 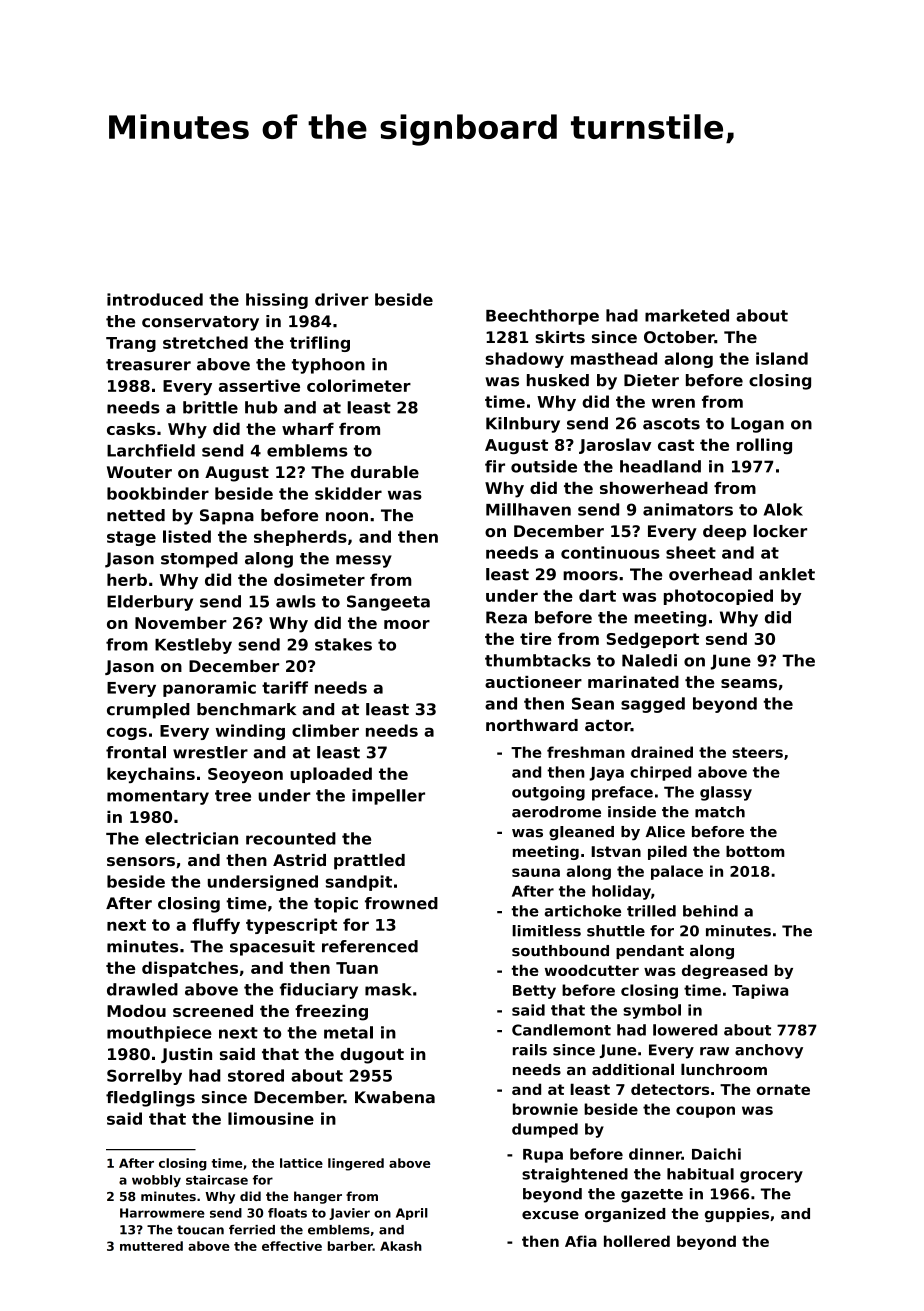 I want to click on match, so click(x=720, y=812).
